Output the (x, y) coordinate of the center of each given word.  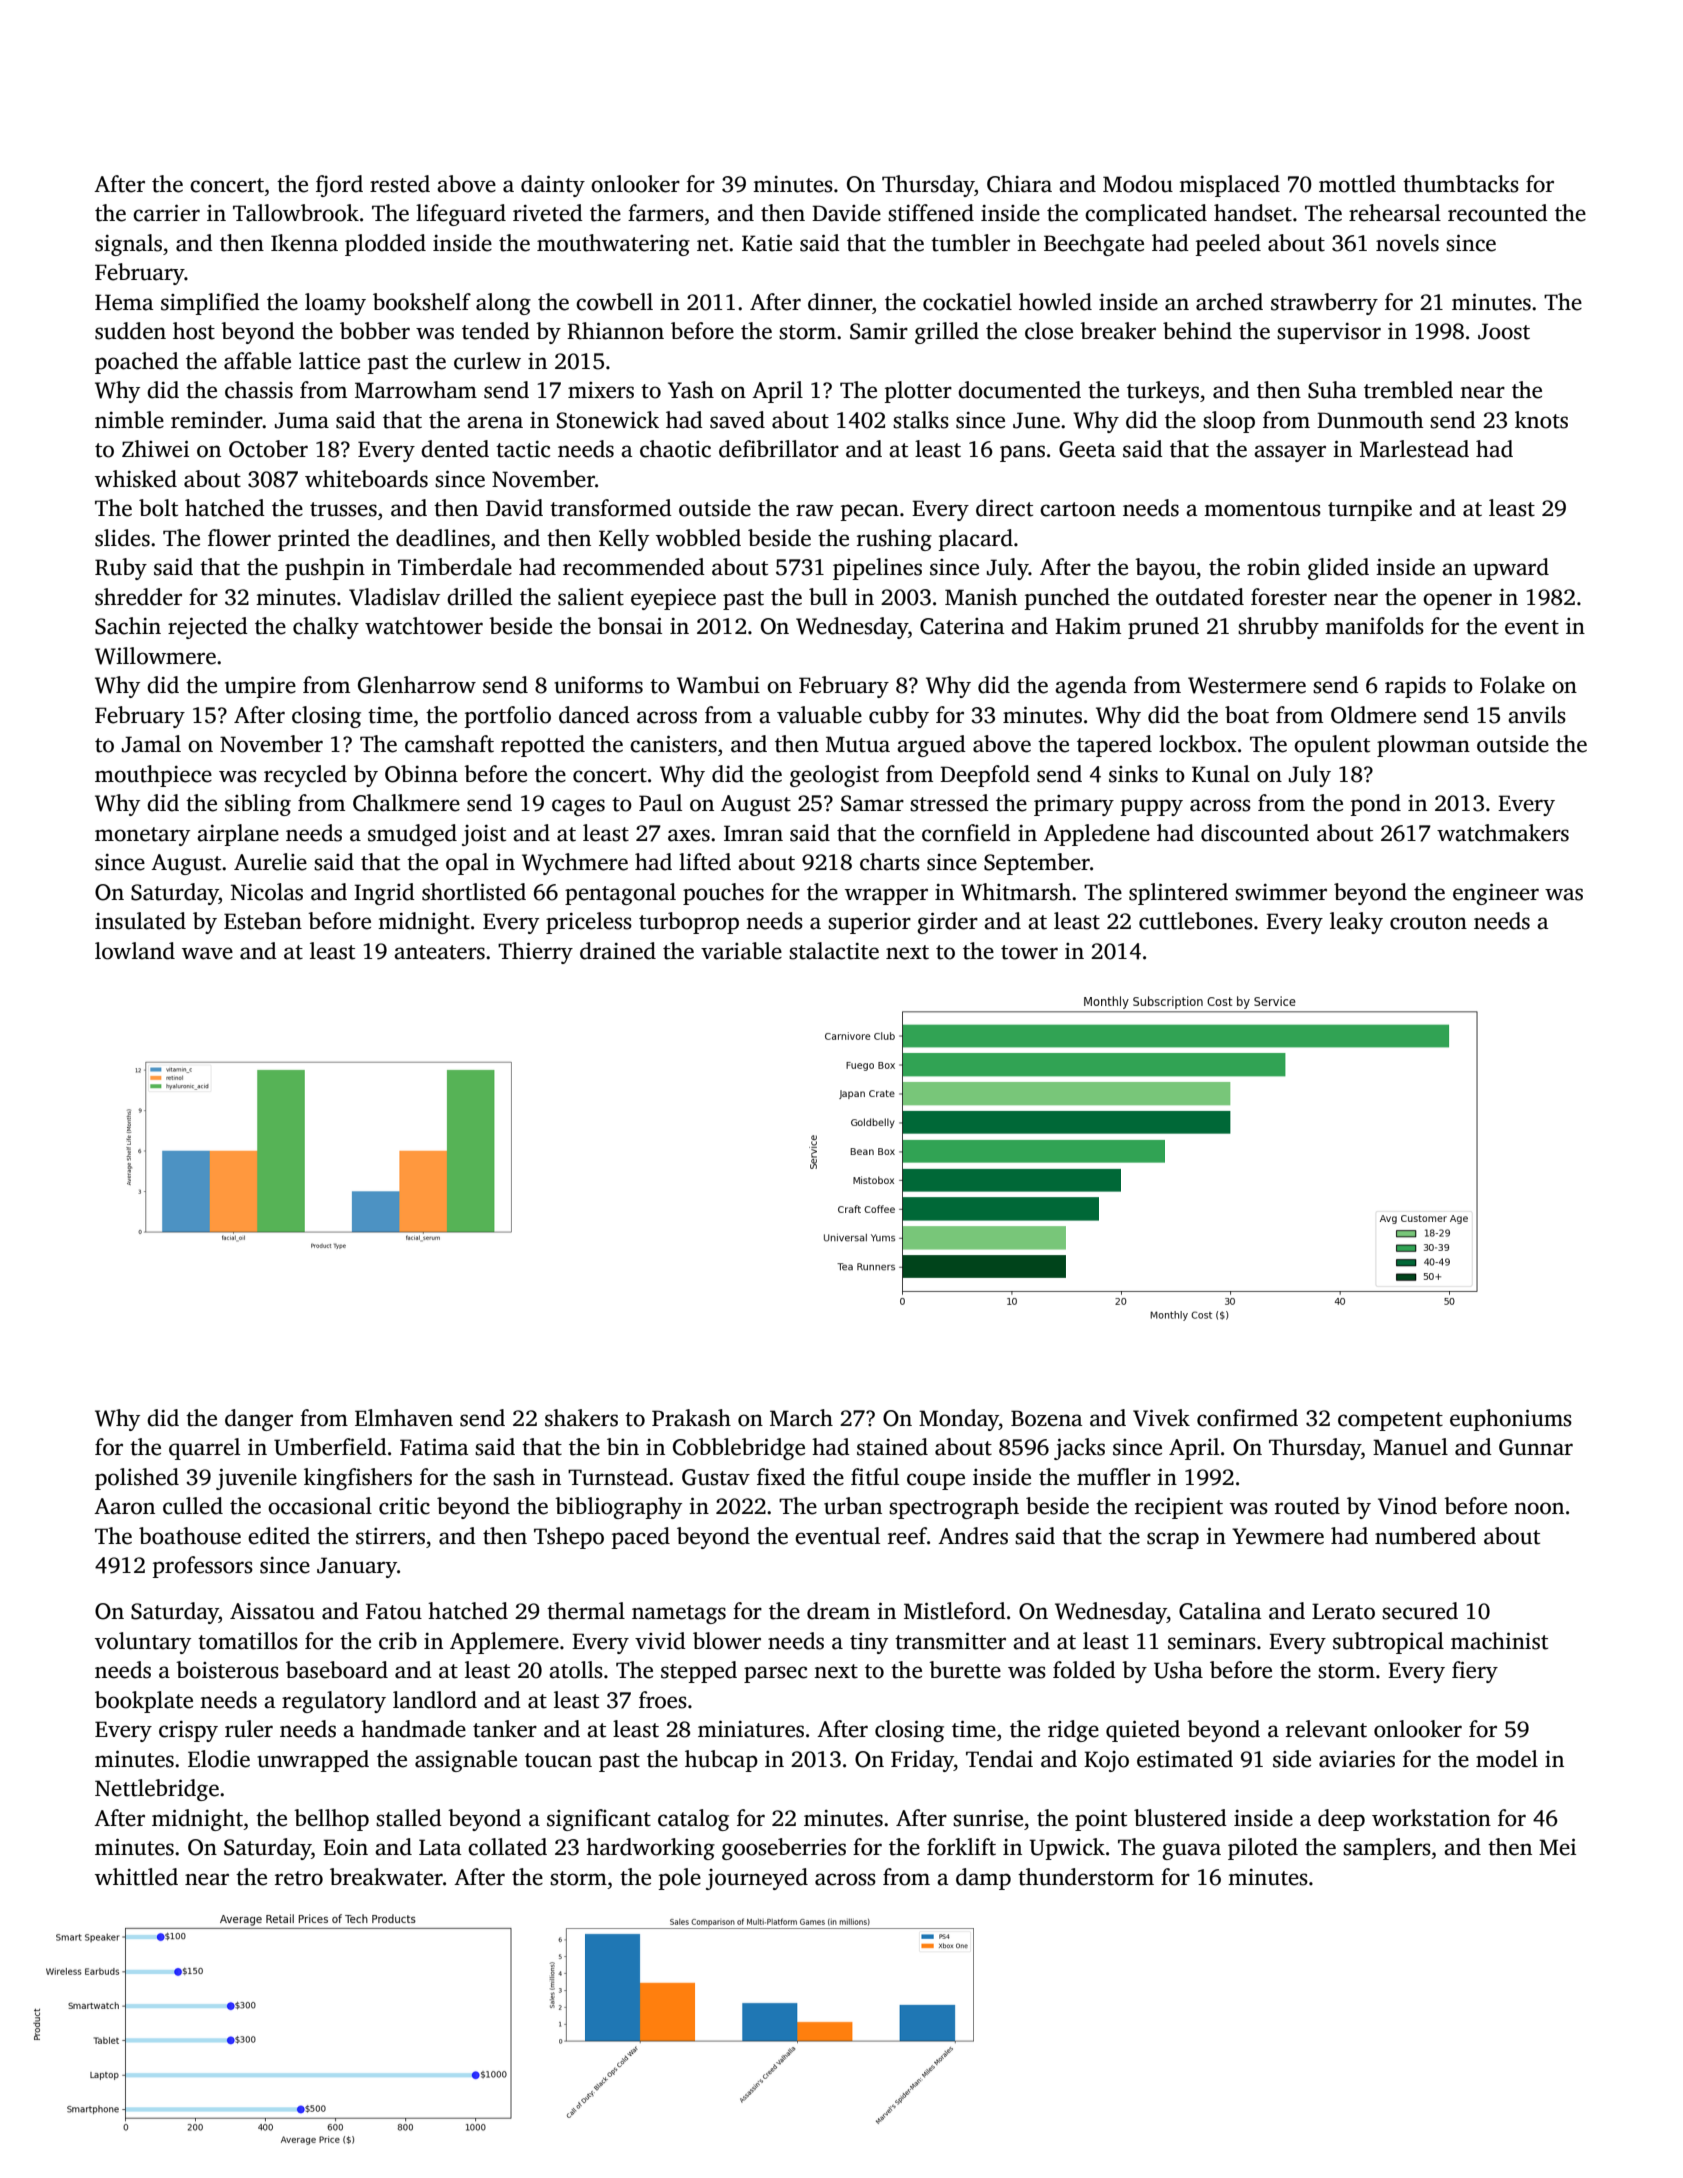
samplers (1387, 1849)
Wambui (718, 685)
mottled (1357, 184)
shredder (138, 597)
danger (259, 1420)
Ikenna (304, 243)
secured (1420, 1611)
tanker (505, 1729)
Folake (1512, 685)
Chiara (1019, 184)
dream (838, 1611)
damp (983, 1879)
